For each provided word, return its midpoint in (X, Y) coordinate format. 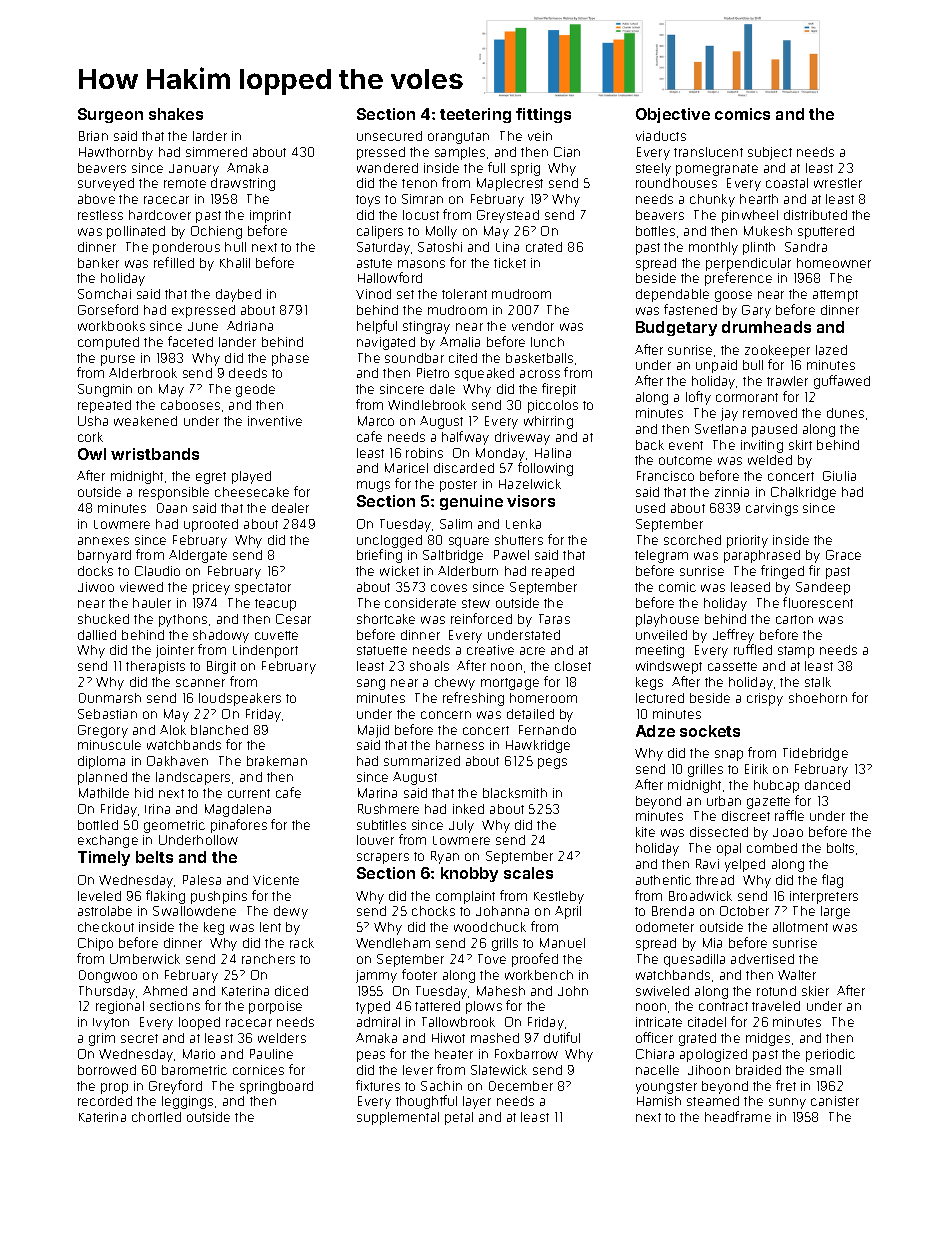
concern (446, 715)
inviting (762, 446)
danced (827, 785)
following (545, 469)
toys (368, 201)
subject (770, 153)
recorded (105, 1101)
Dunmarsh (110, 698)
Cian (567, 152)
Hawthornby (116, 153)
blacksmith (515, 793)
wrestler (838, 183)
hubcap (776, 786)
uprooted (211, 525)
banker (98, 263)
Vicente (276, 880)
